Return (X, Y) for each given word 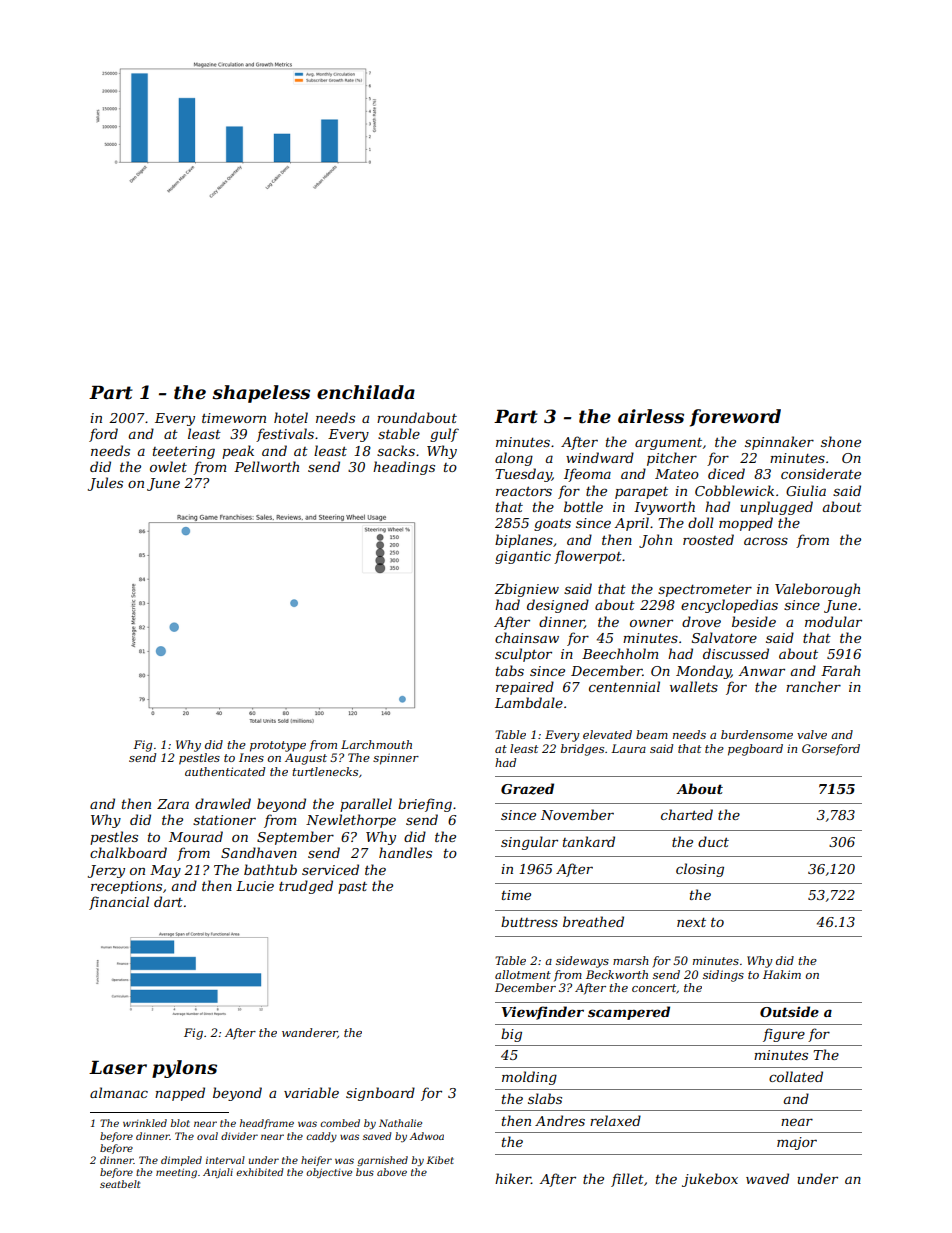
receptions (126, 887)
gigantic (523, 557)
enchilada (366, 392)
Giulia (806, 490)
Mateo (677, 474)
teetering (184, 452)
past (352, 887)
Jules (105, 484)
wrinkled (145, 1123)
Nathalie (400, 1123)
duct (713, 841)
